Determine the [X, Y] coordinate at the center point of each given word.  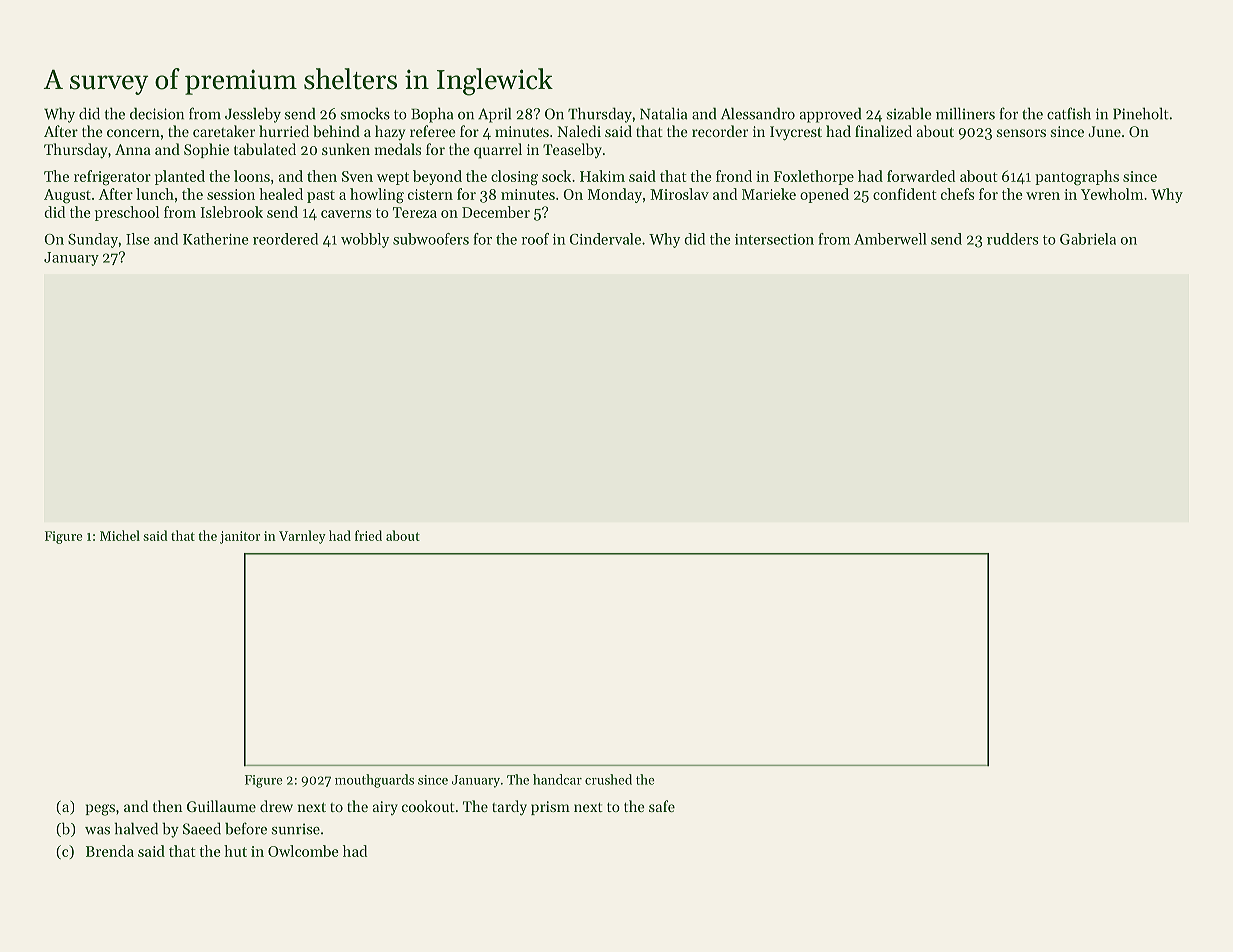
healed [281, 194]
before [246, 828]
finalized [883, 131]
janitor [240, 537]
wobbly [365, 240]
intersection [774, 239]
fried [368, 535]
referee [433, 131]
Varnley [302, 537]
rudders [1012, 239]
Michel [120, 535]
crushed [608, 779]
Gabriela [1088, 239]
